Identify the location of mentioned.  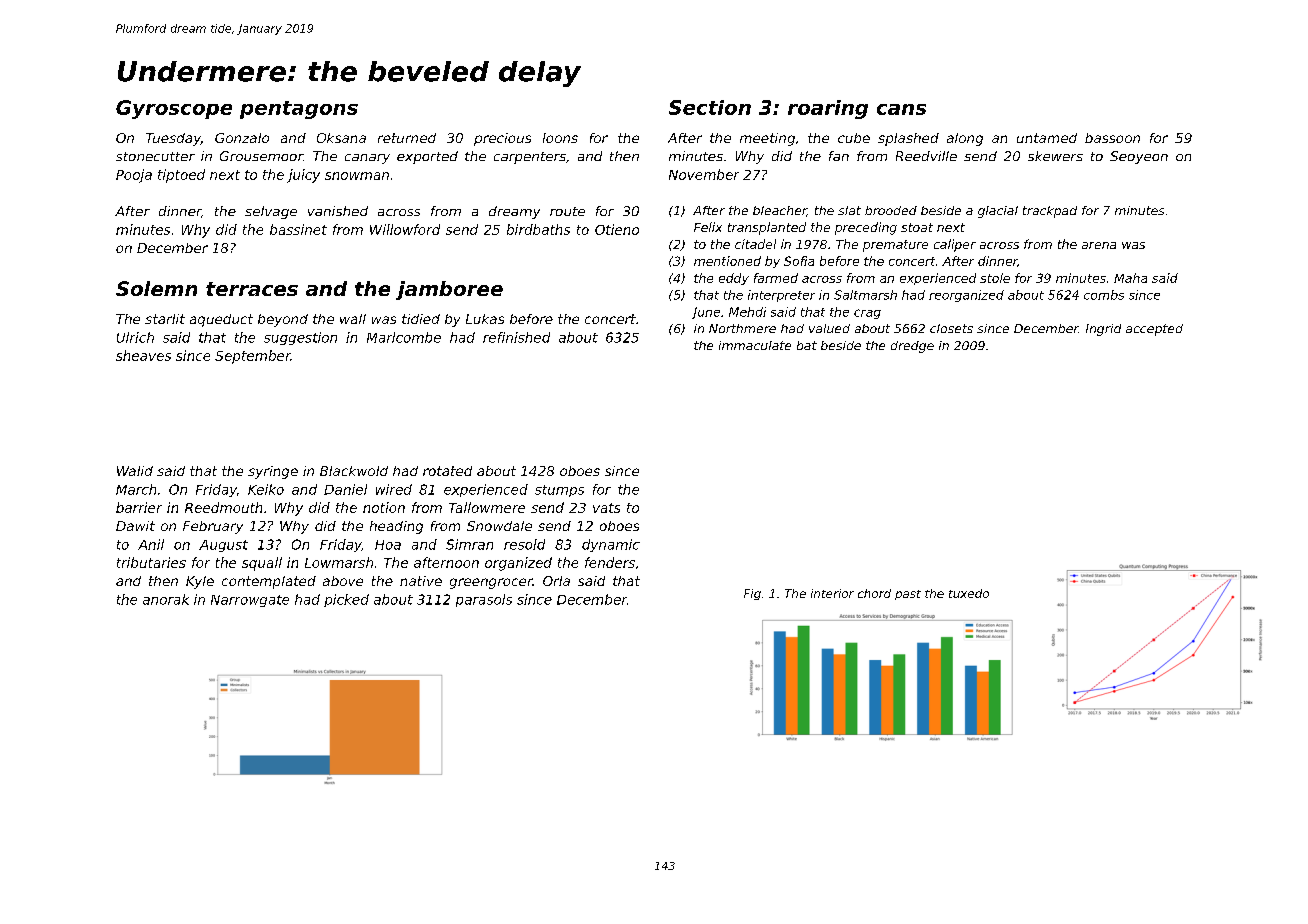
(727, 261).
